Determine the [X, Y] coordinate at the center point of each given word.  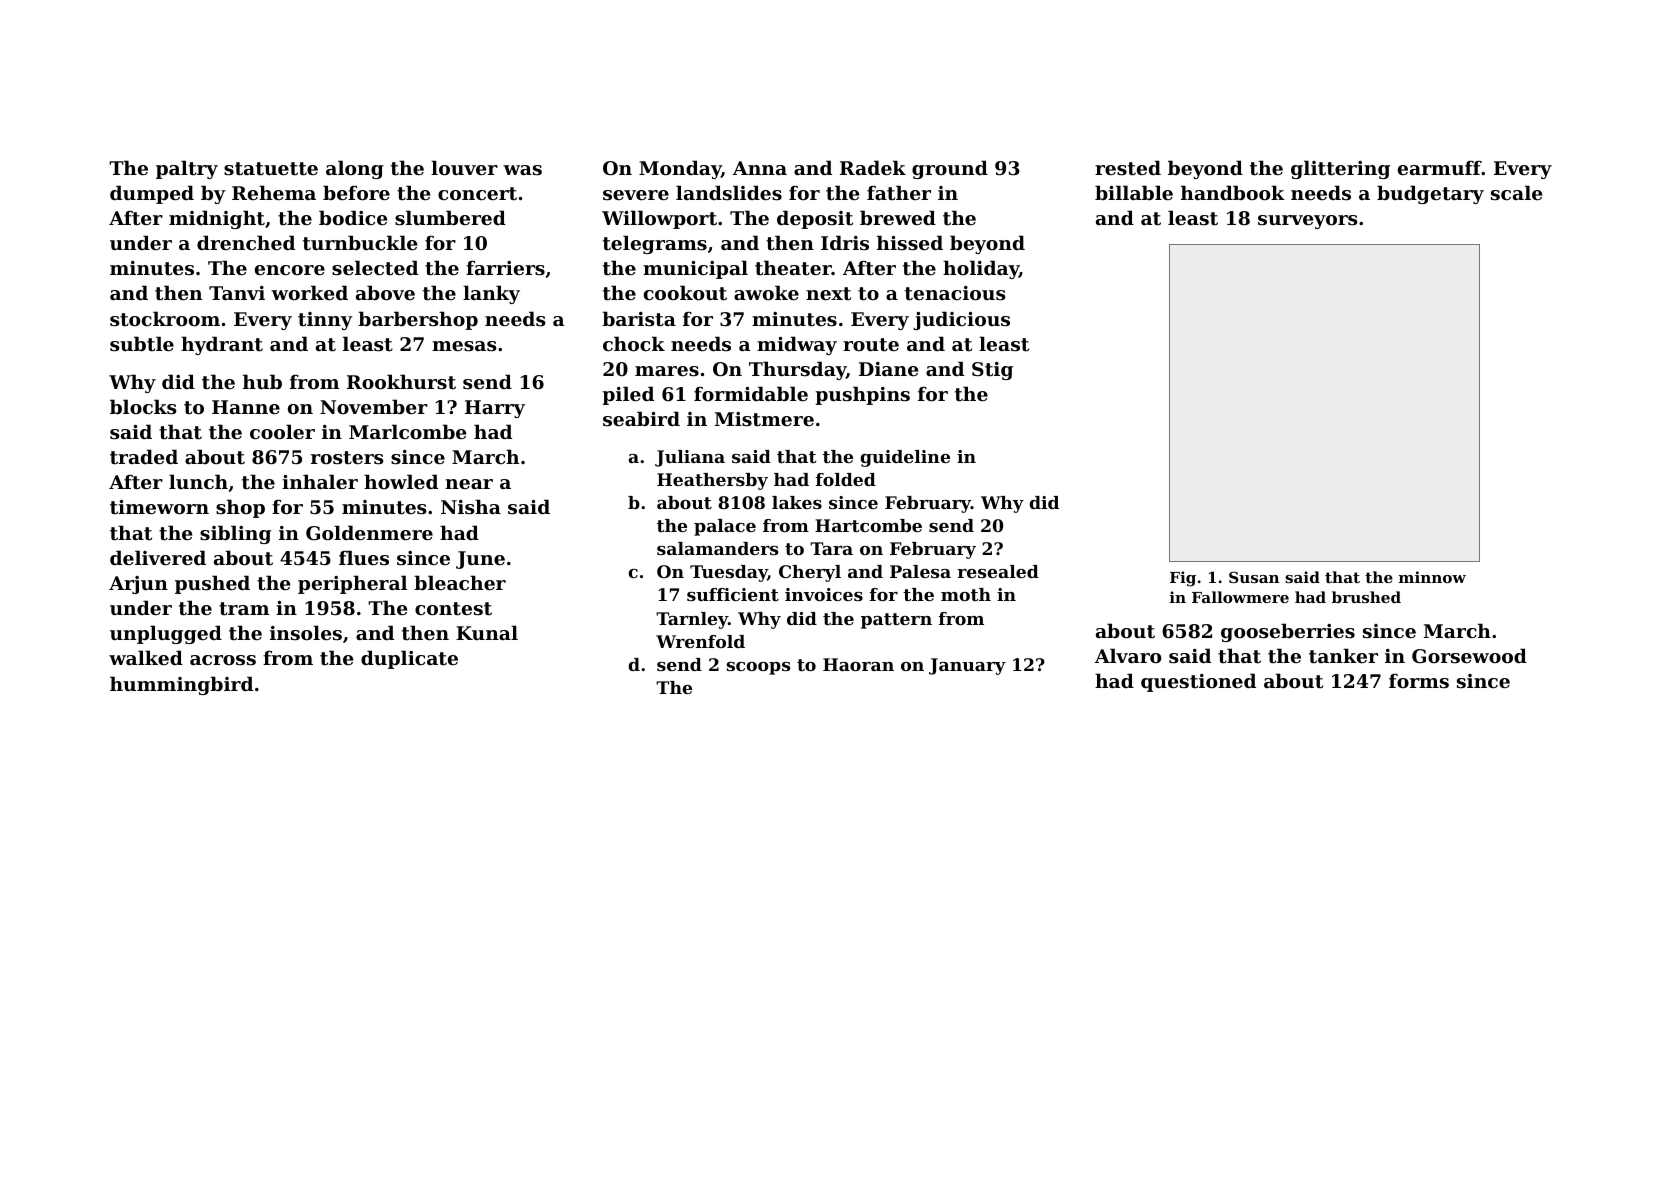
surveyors [1308, 222]
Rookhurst [401, 382]
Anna [760, 168]
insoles [306, 632]
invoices [824, 594]
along [355, 169]
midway [797, 345]
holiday [981, 269]
